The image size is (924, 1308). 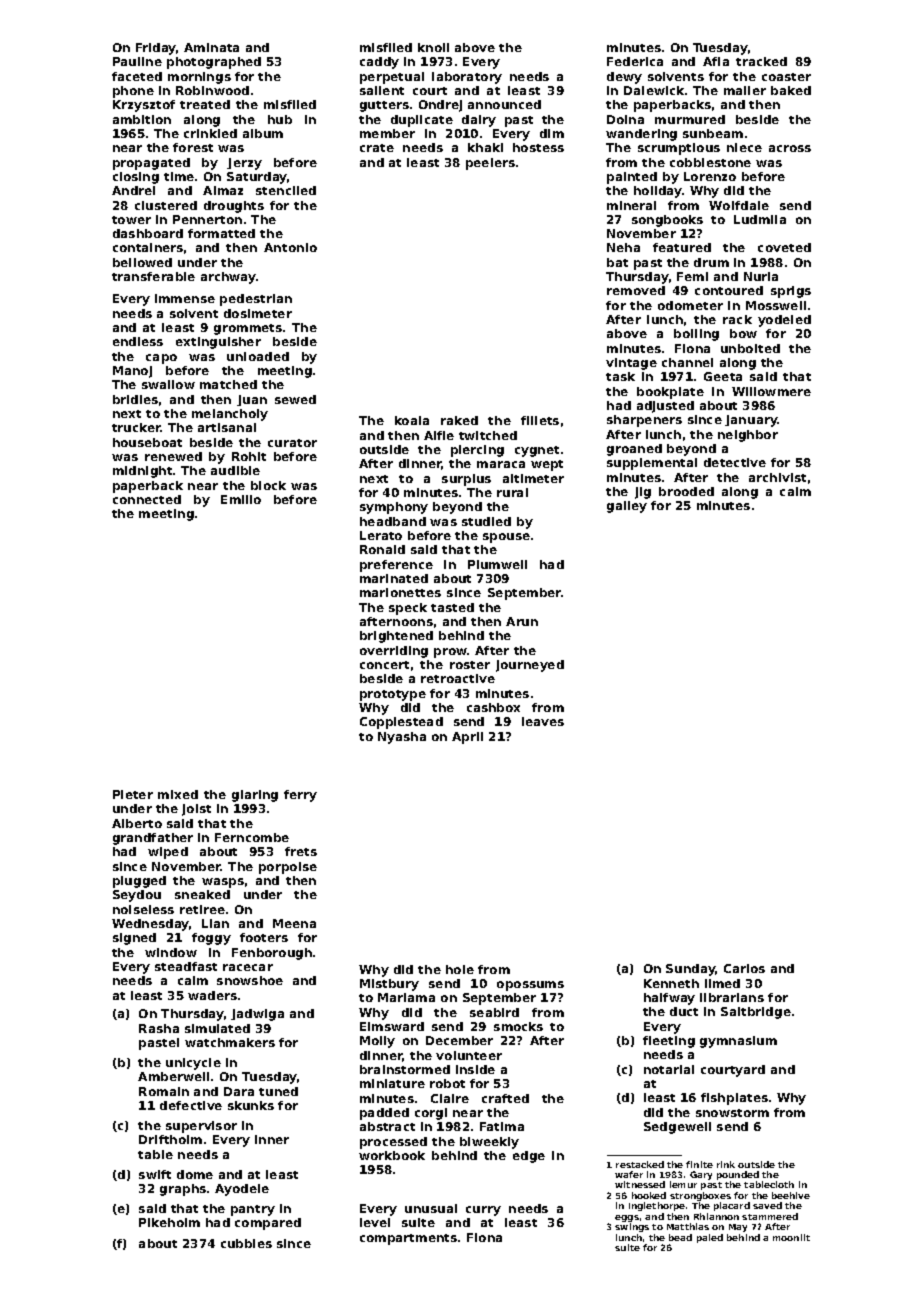 I want to click on audible, so click(x=235, y=470).
